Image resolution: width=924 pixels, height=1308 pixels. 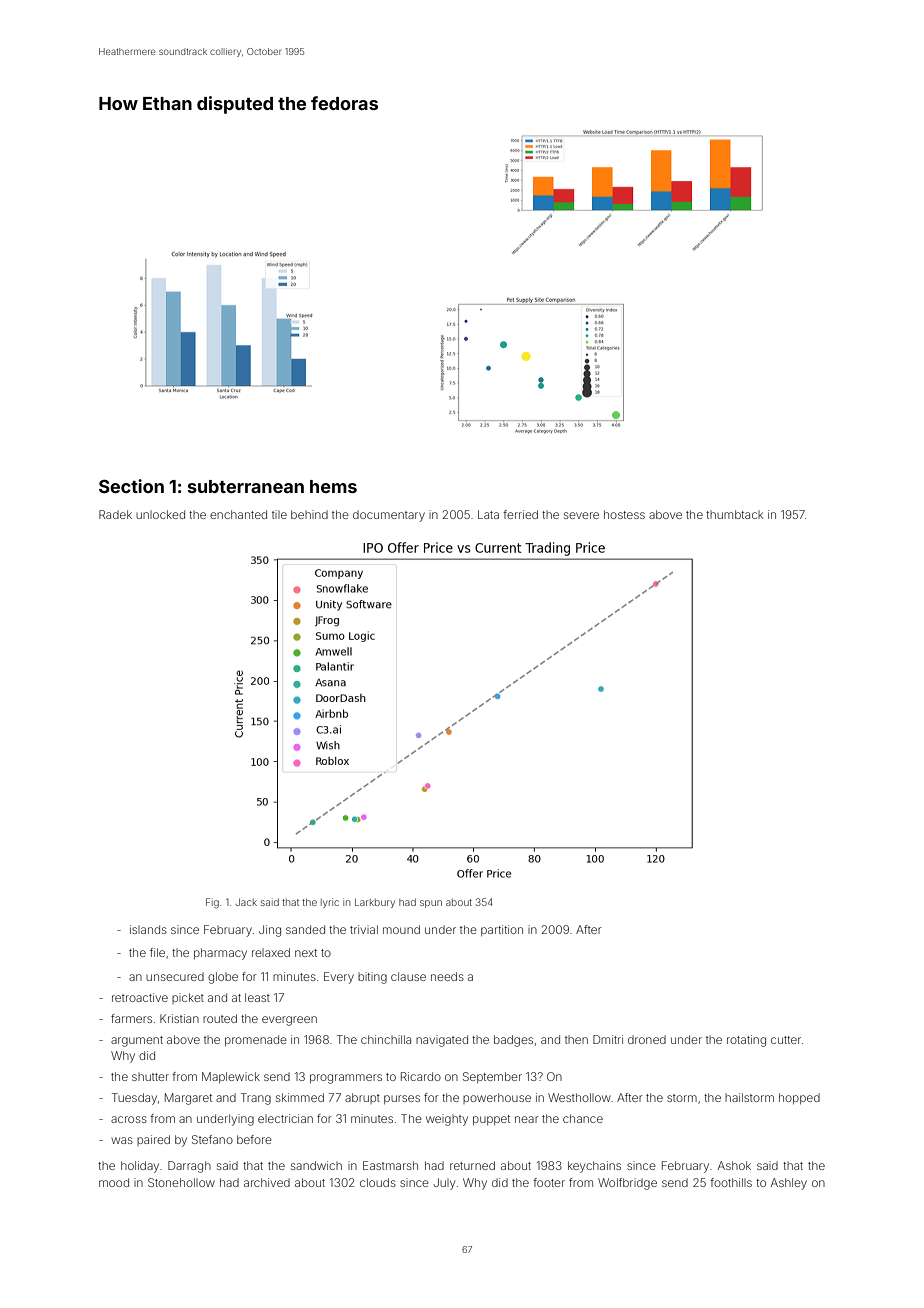 What do you see at coordinates (624, 514) in the image?
I see `hostess` at bounding box center [624, 514].
